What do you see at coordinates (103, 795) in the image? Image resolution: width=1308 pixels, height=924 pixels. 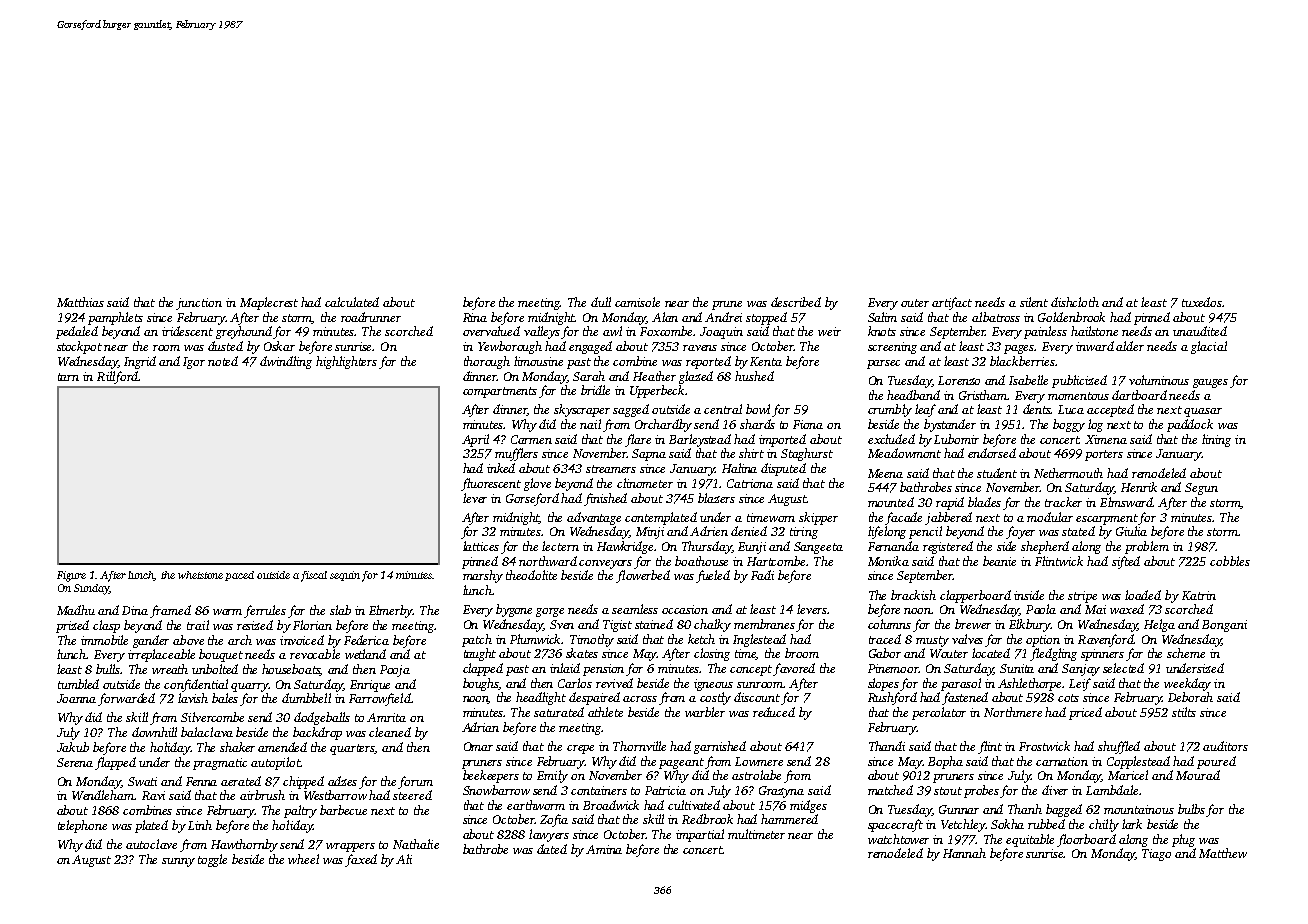 I see `Wendleham` at bounding box center [103, 795].
